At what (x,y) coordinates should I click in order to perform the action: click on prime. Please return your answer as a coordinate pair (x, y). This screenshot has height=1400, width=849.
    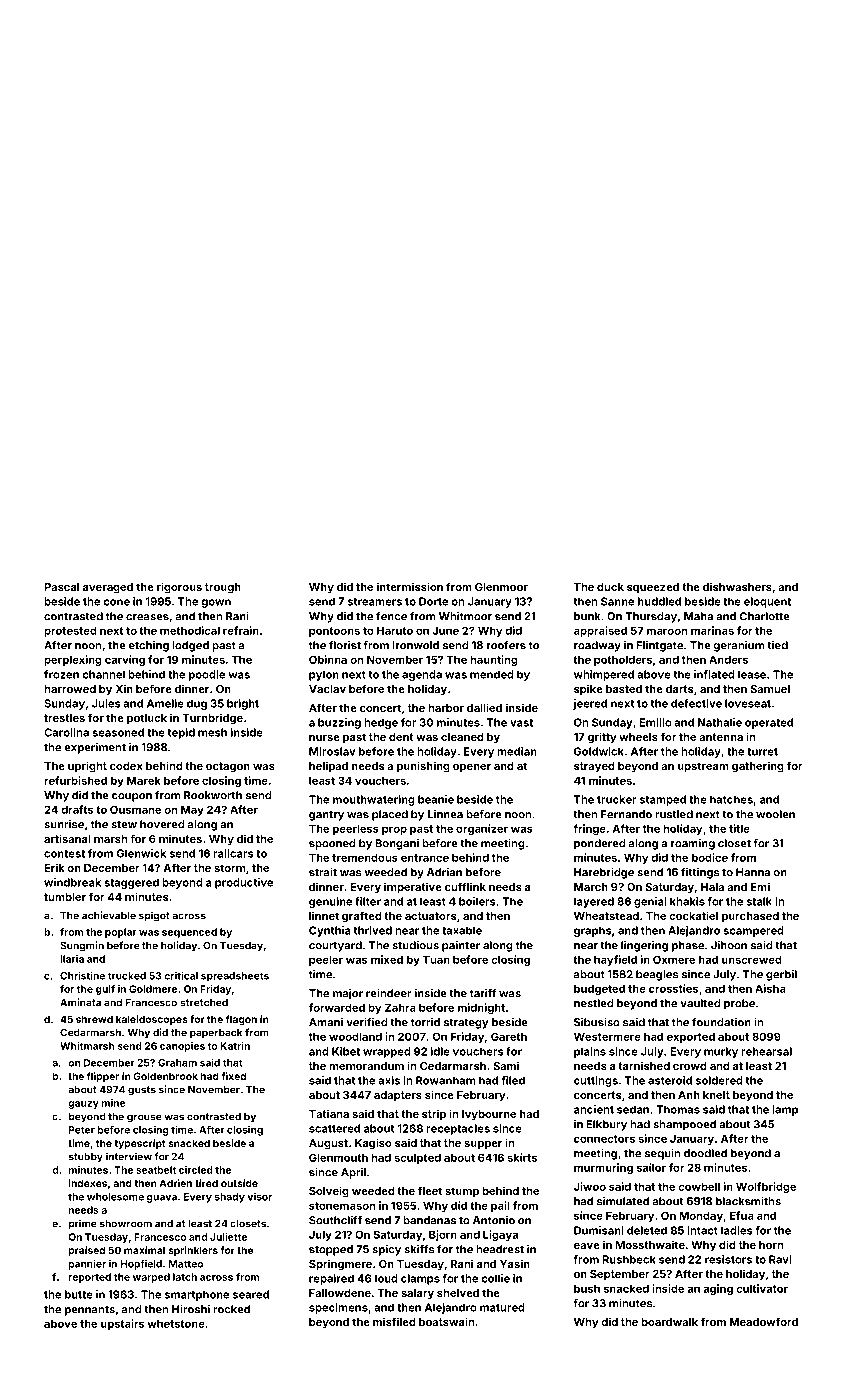
    Looking at the image, I should click on (83, 1224).
